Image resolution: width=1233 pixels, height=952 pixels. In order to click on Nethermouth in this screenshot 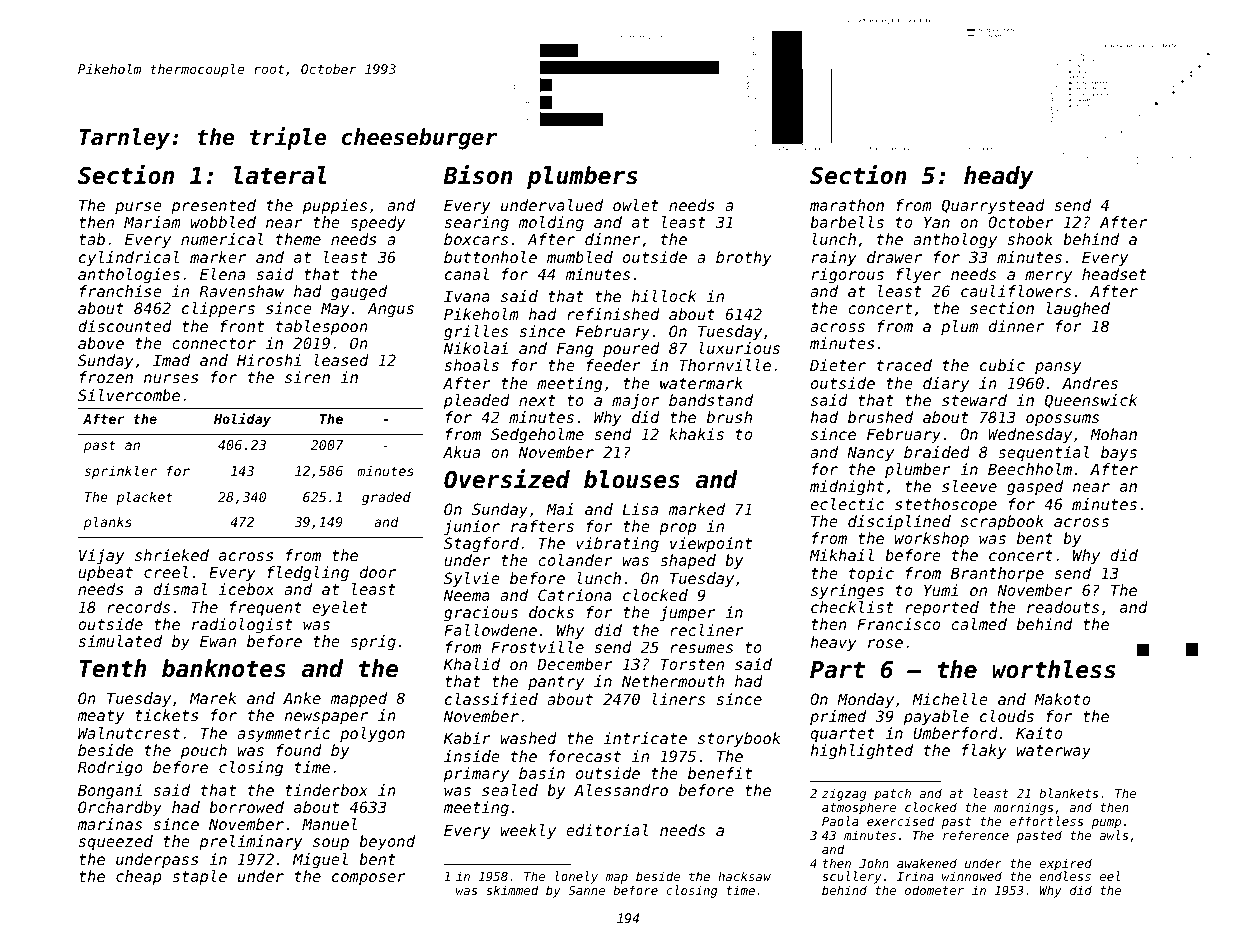, I will do `click(673, 681)`.
